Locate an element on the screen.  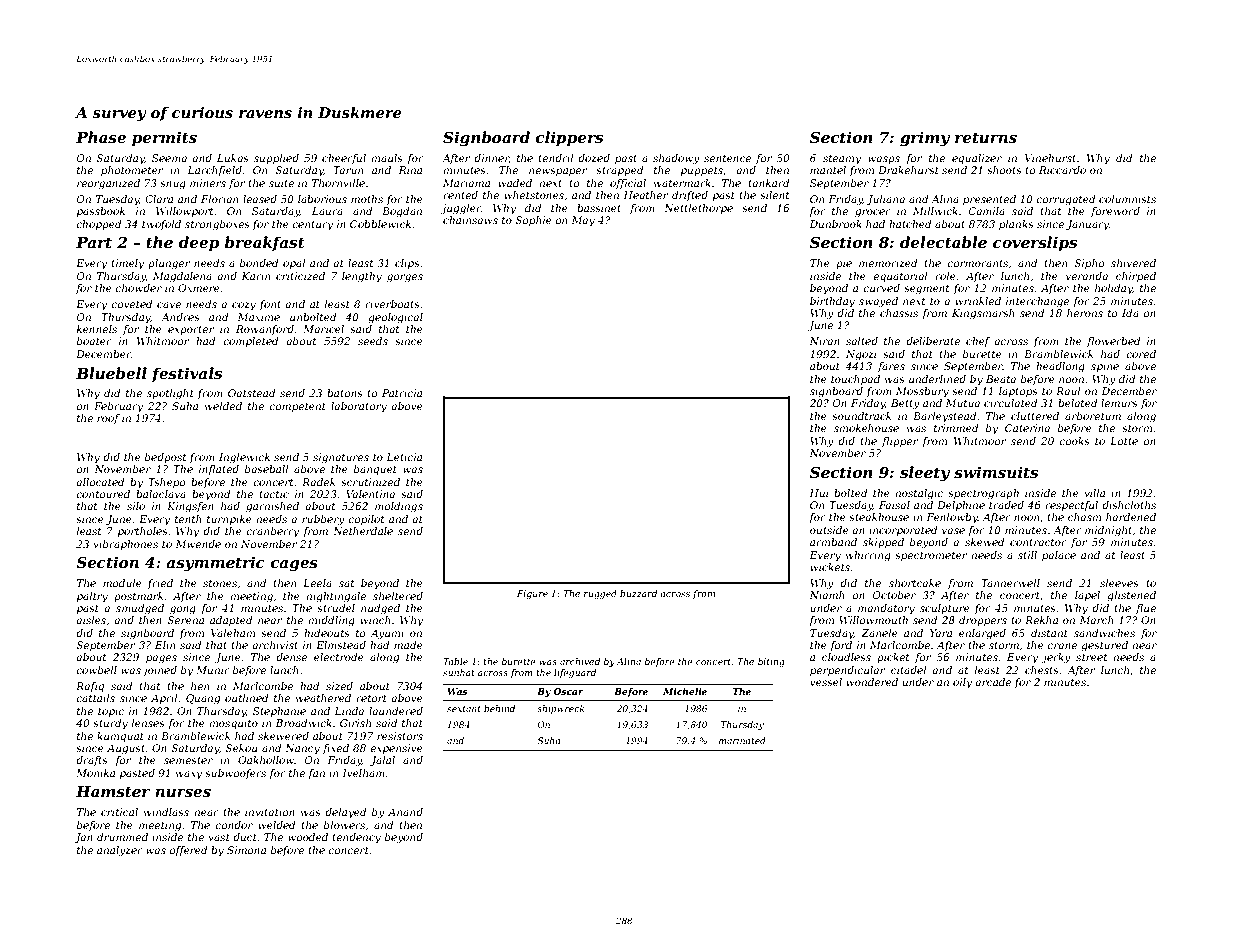
Bluebell is located at coordinates (111, 373).
